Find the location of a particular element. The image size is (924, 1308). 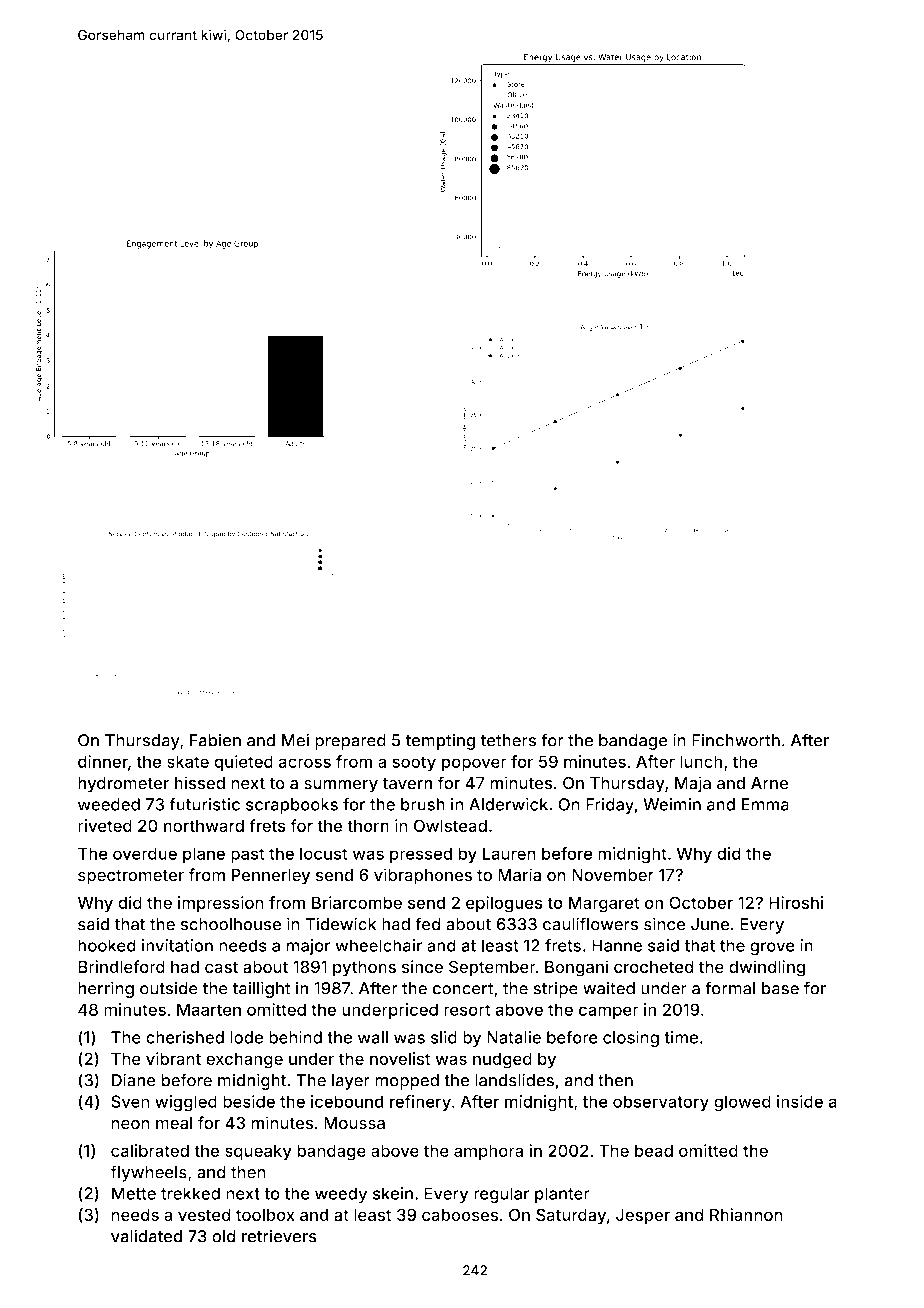

neon is located at coordinates (130, 1124).
